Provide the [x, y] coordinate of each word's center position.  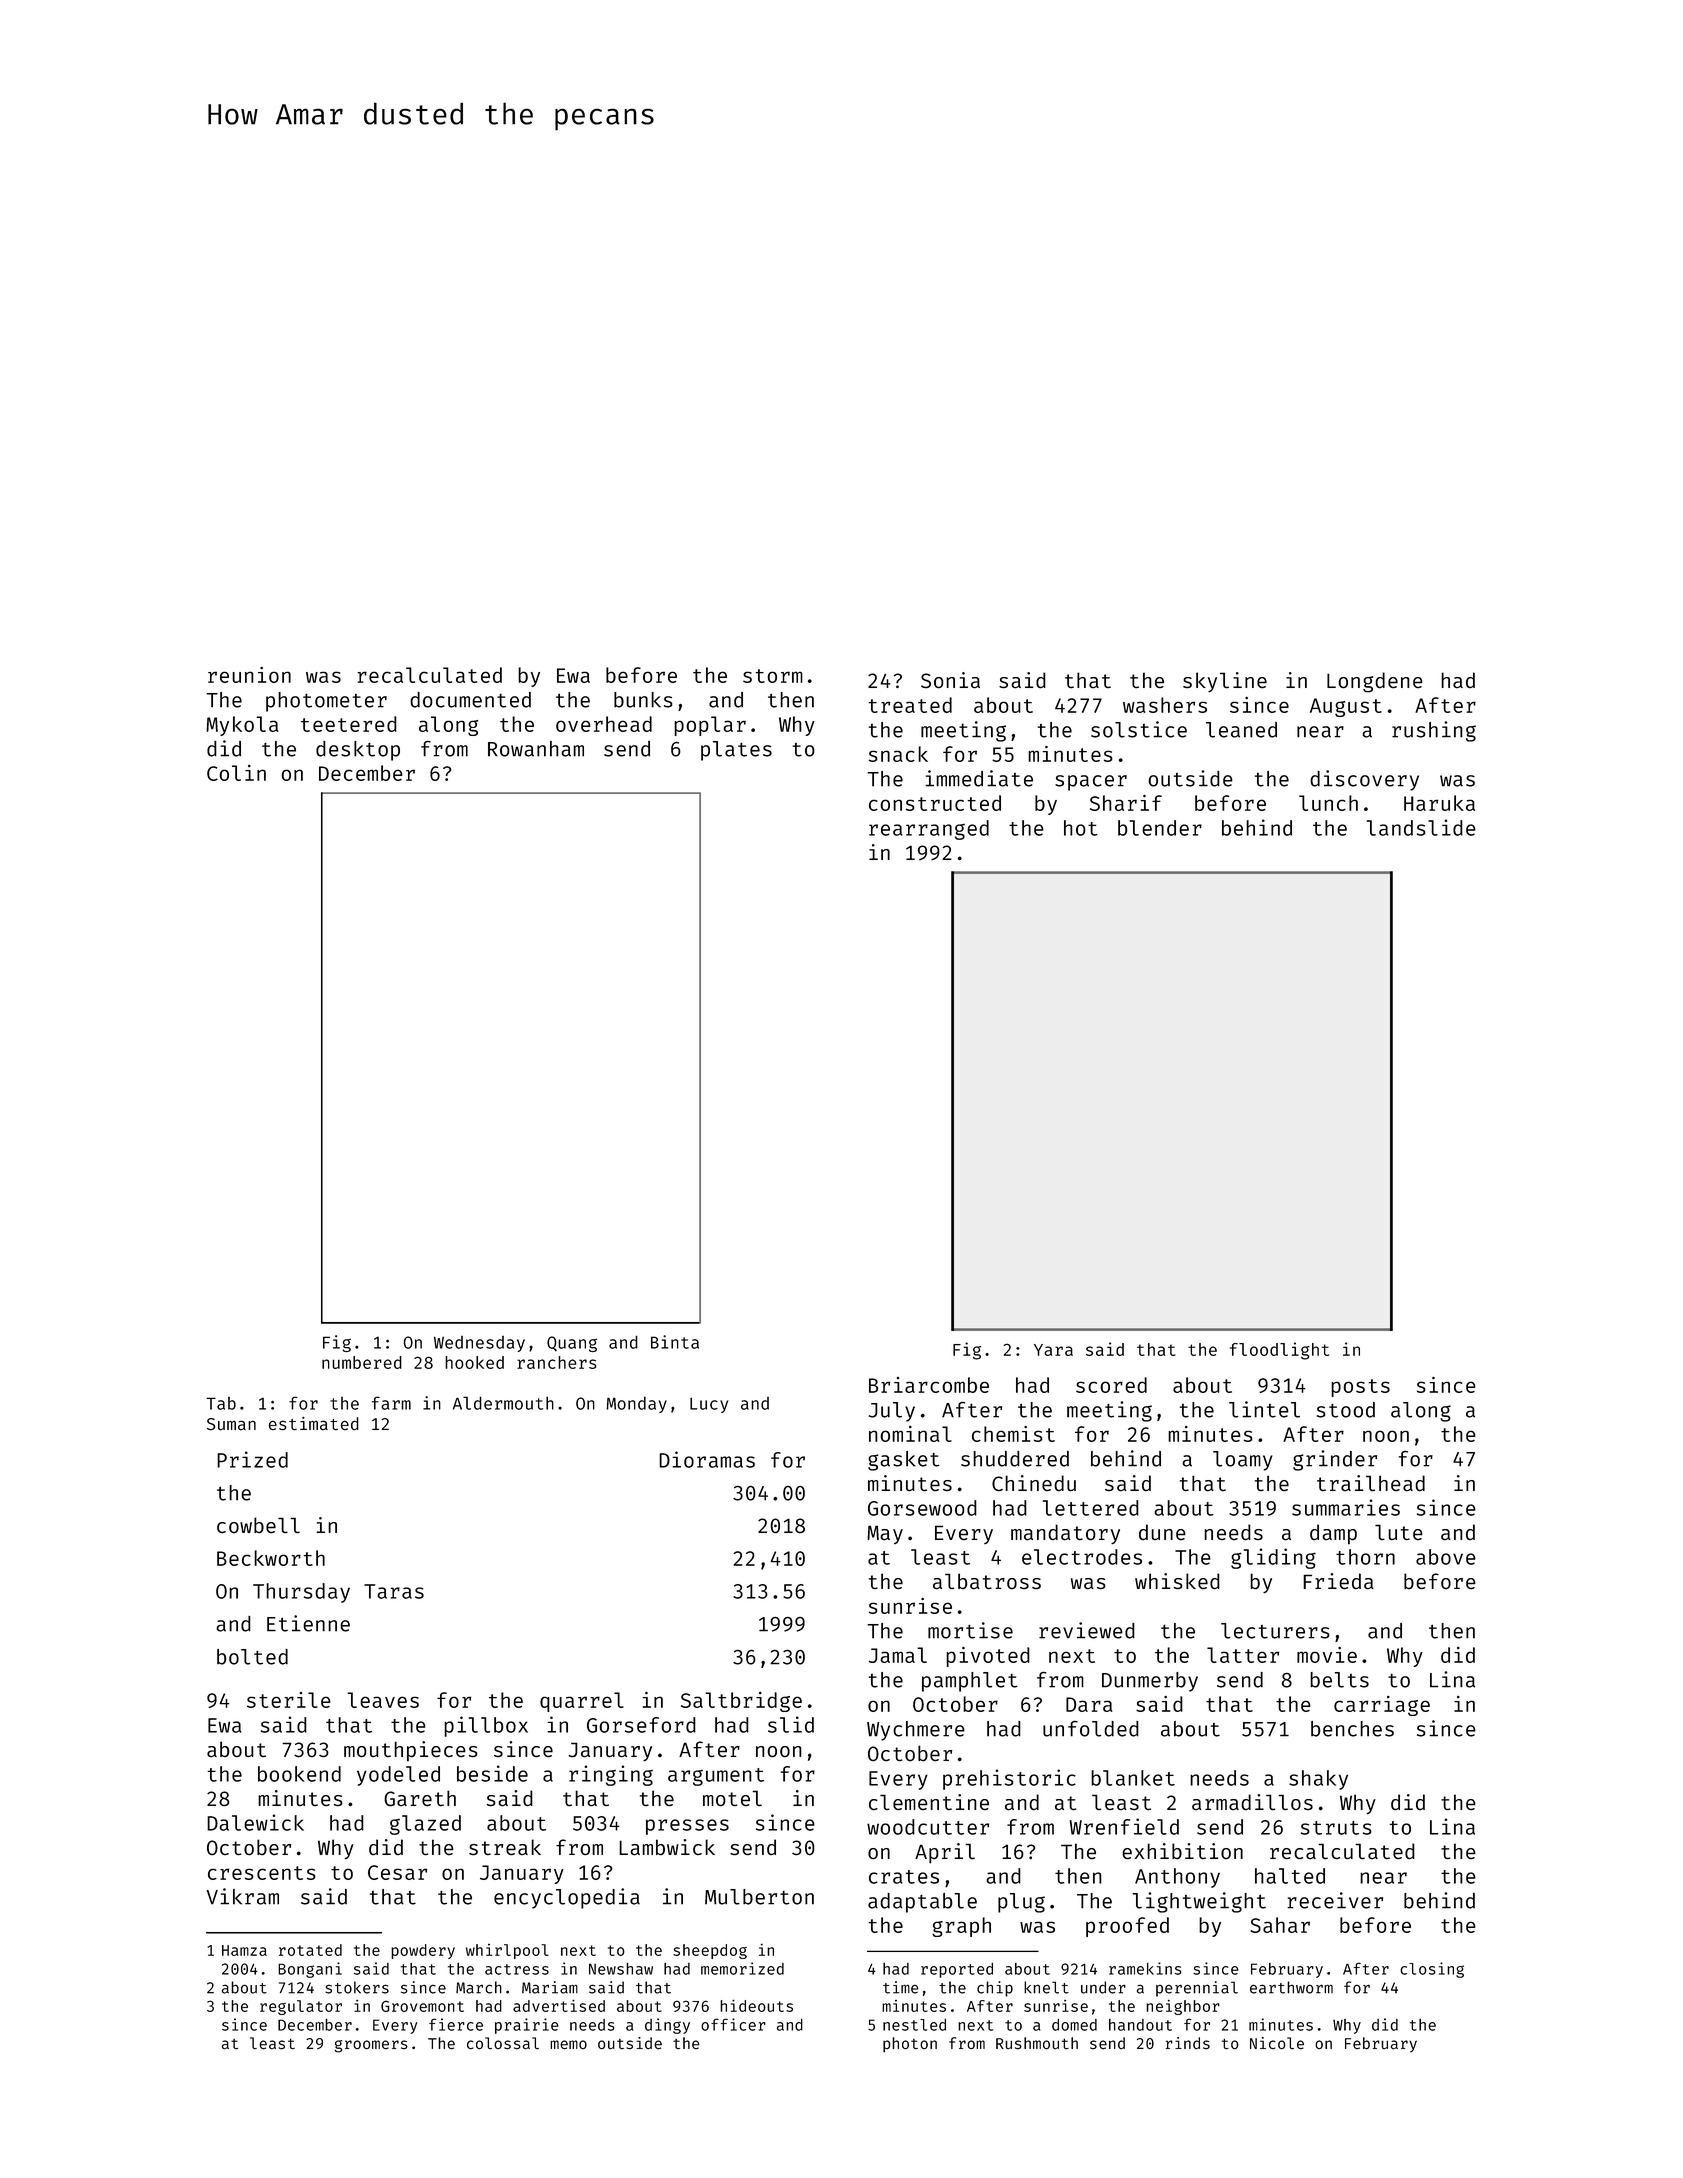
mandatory [1065, 1534]
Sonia [950, 680]
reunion [249, 675]
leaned [1241, 730]
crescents [262, 1873]
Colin [236, 773]
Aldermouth [503, 1403]
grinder [1335, 1460]
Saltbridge [741, 1702]
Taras [394, 1591]
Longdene [1375, 682]
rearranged [929, 830]
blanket [1133, 1778]
